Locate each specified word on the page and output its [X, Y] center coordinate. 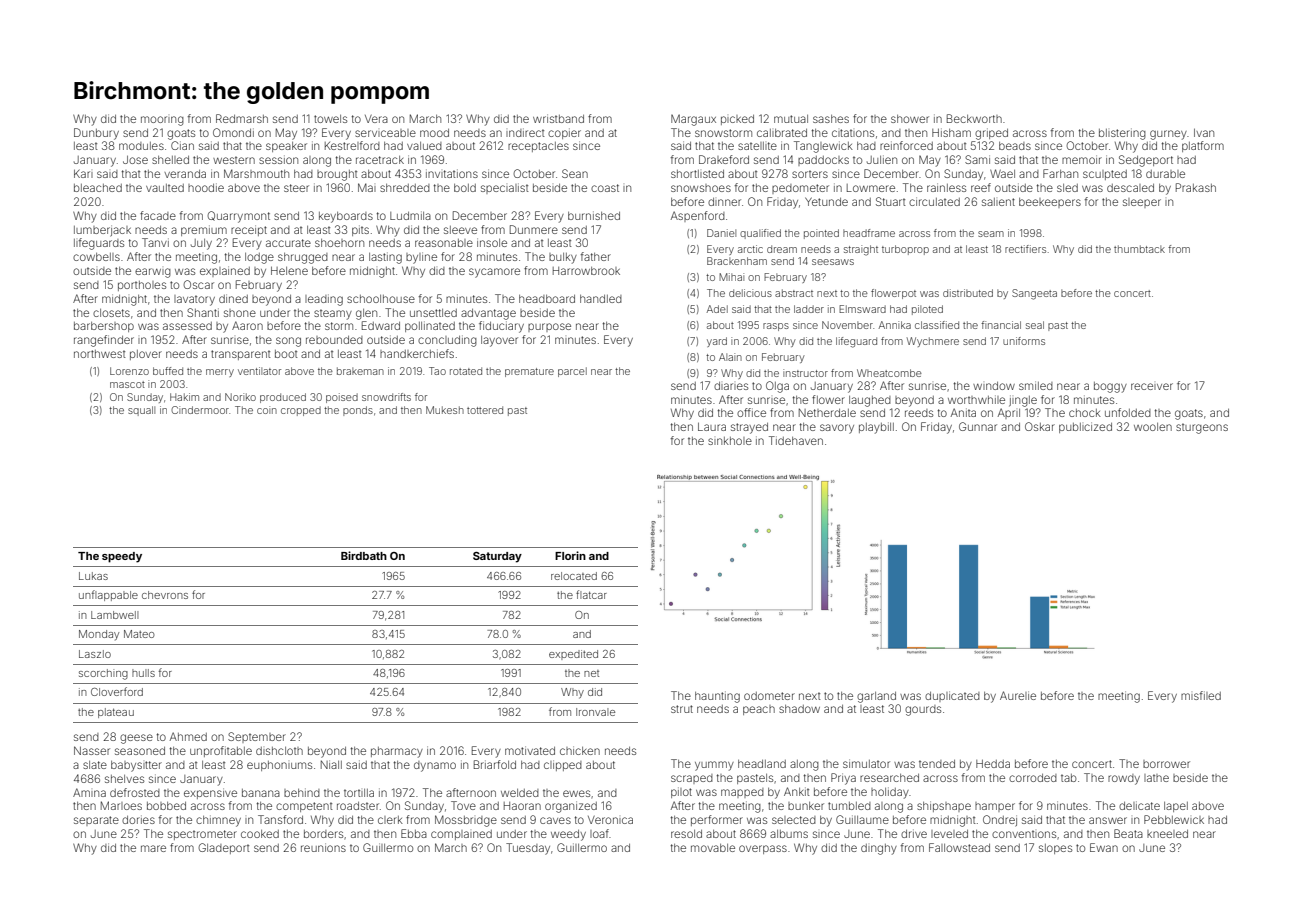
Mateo [139, 634]
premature [529, 372]
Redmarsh [242, 118]
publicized [1085, 427]
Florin [570, 555]
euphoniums [279, 766]
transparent [241, 355]
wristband [558, 118]
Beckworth [974, 118]
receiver [1152, 386]
